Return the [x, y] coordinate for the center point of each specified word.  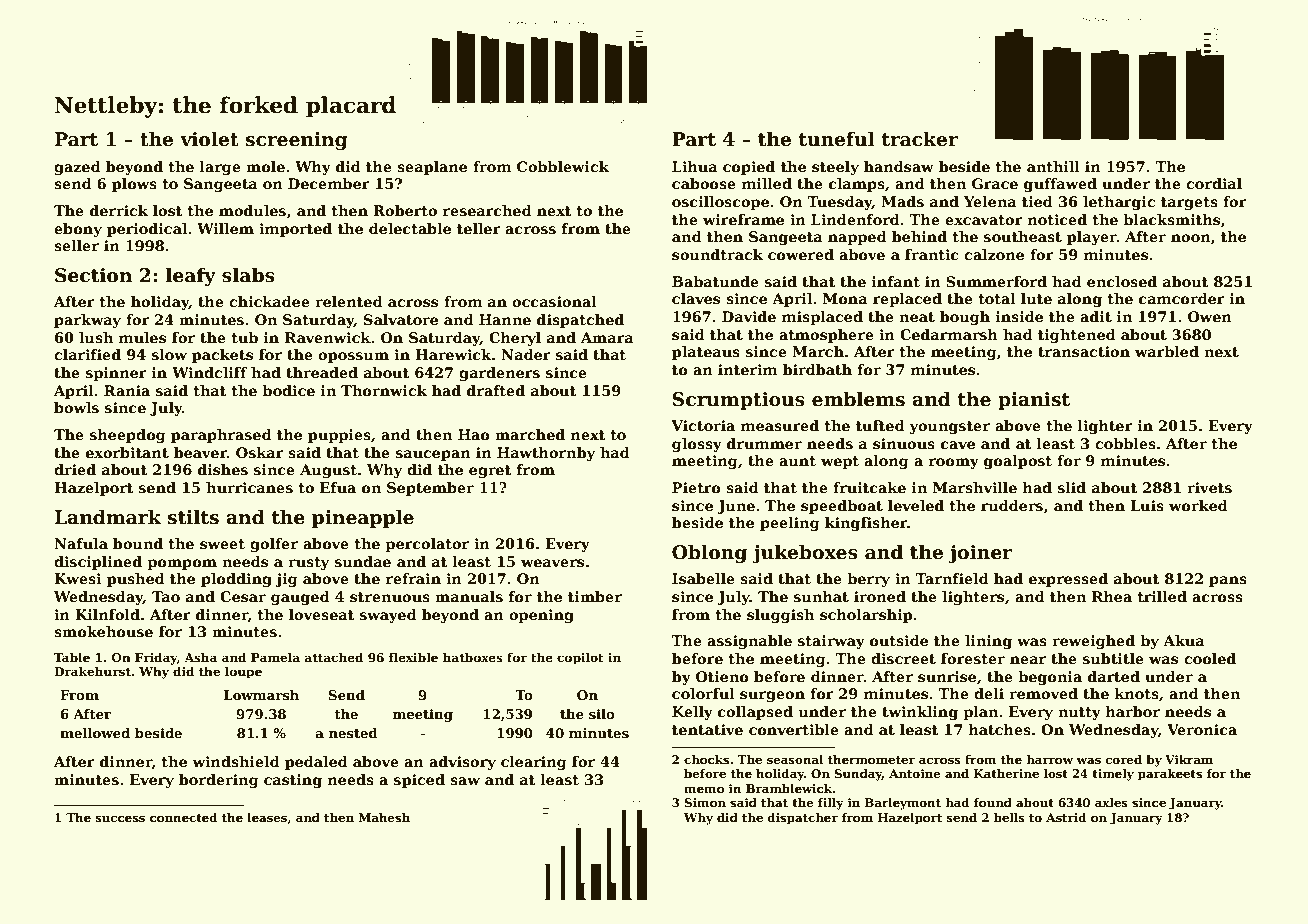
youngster [949, 427]
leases [267, 817]
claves [696, 298]
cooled [1210, 658]
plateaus [706, 353]
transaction [1084, 351]
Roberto [405, 210]
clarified [87, 354]
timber [595, 596]
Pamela [275, 657]
